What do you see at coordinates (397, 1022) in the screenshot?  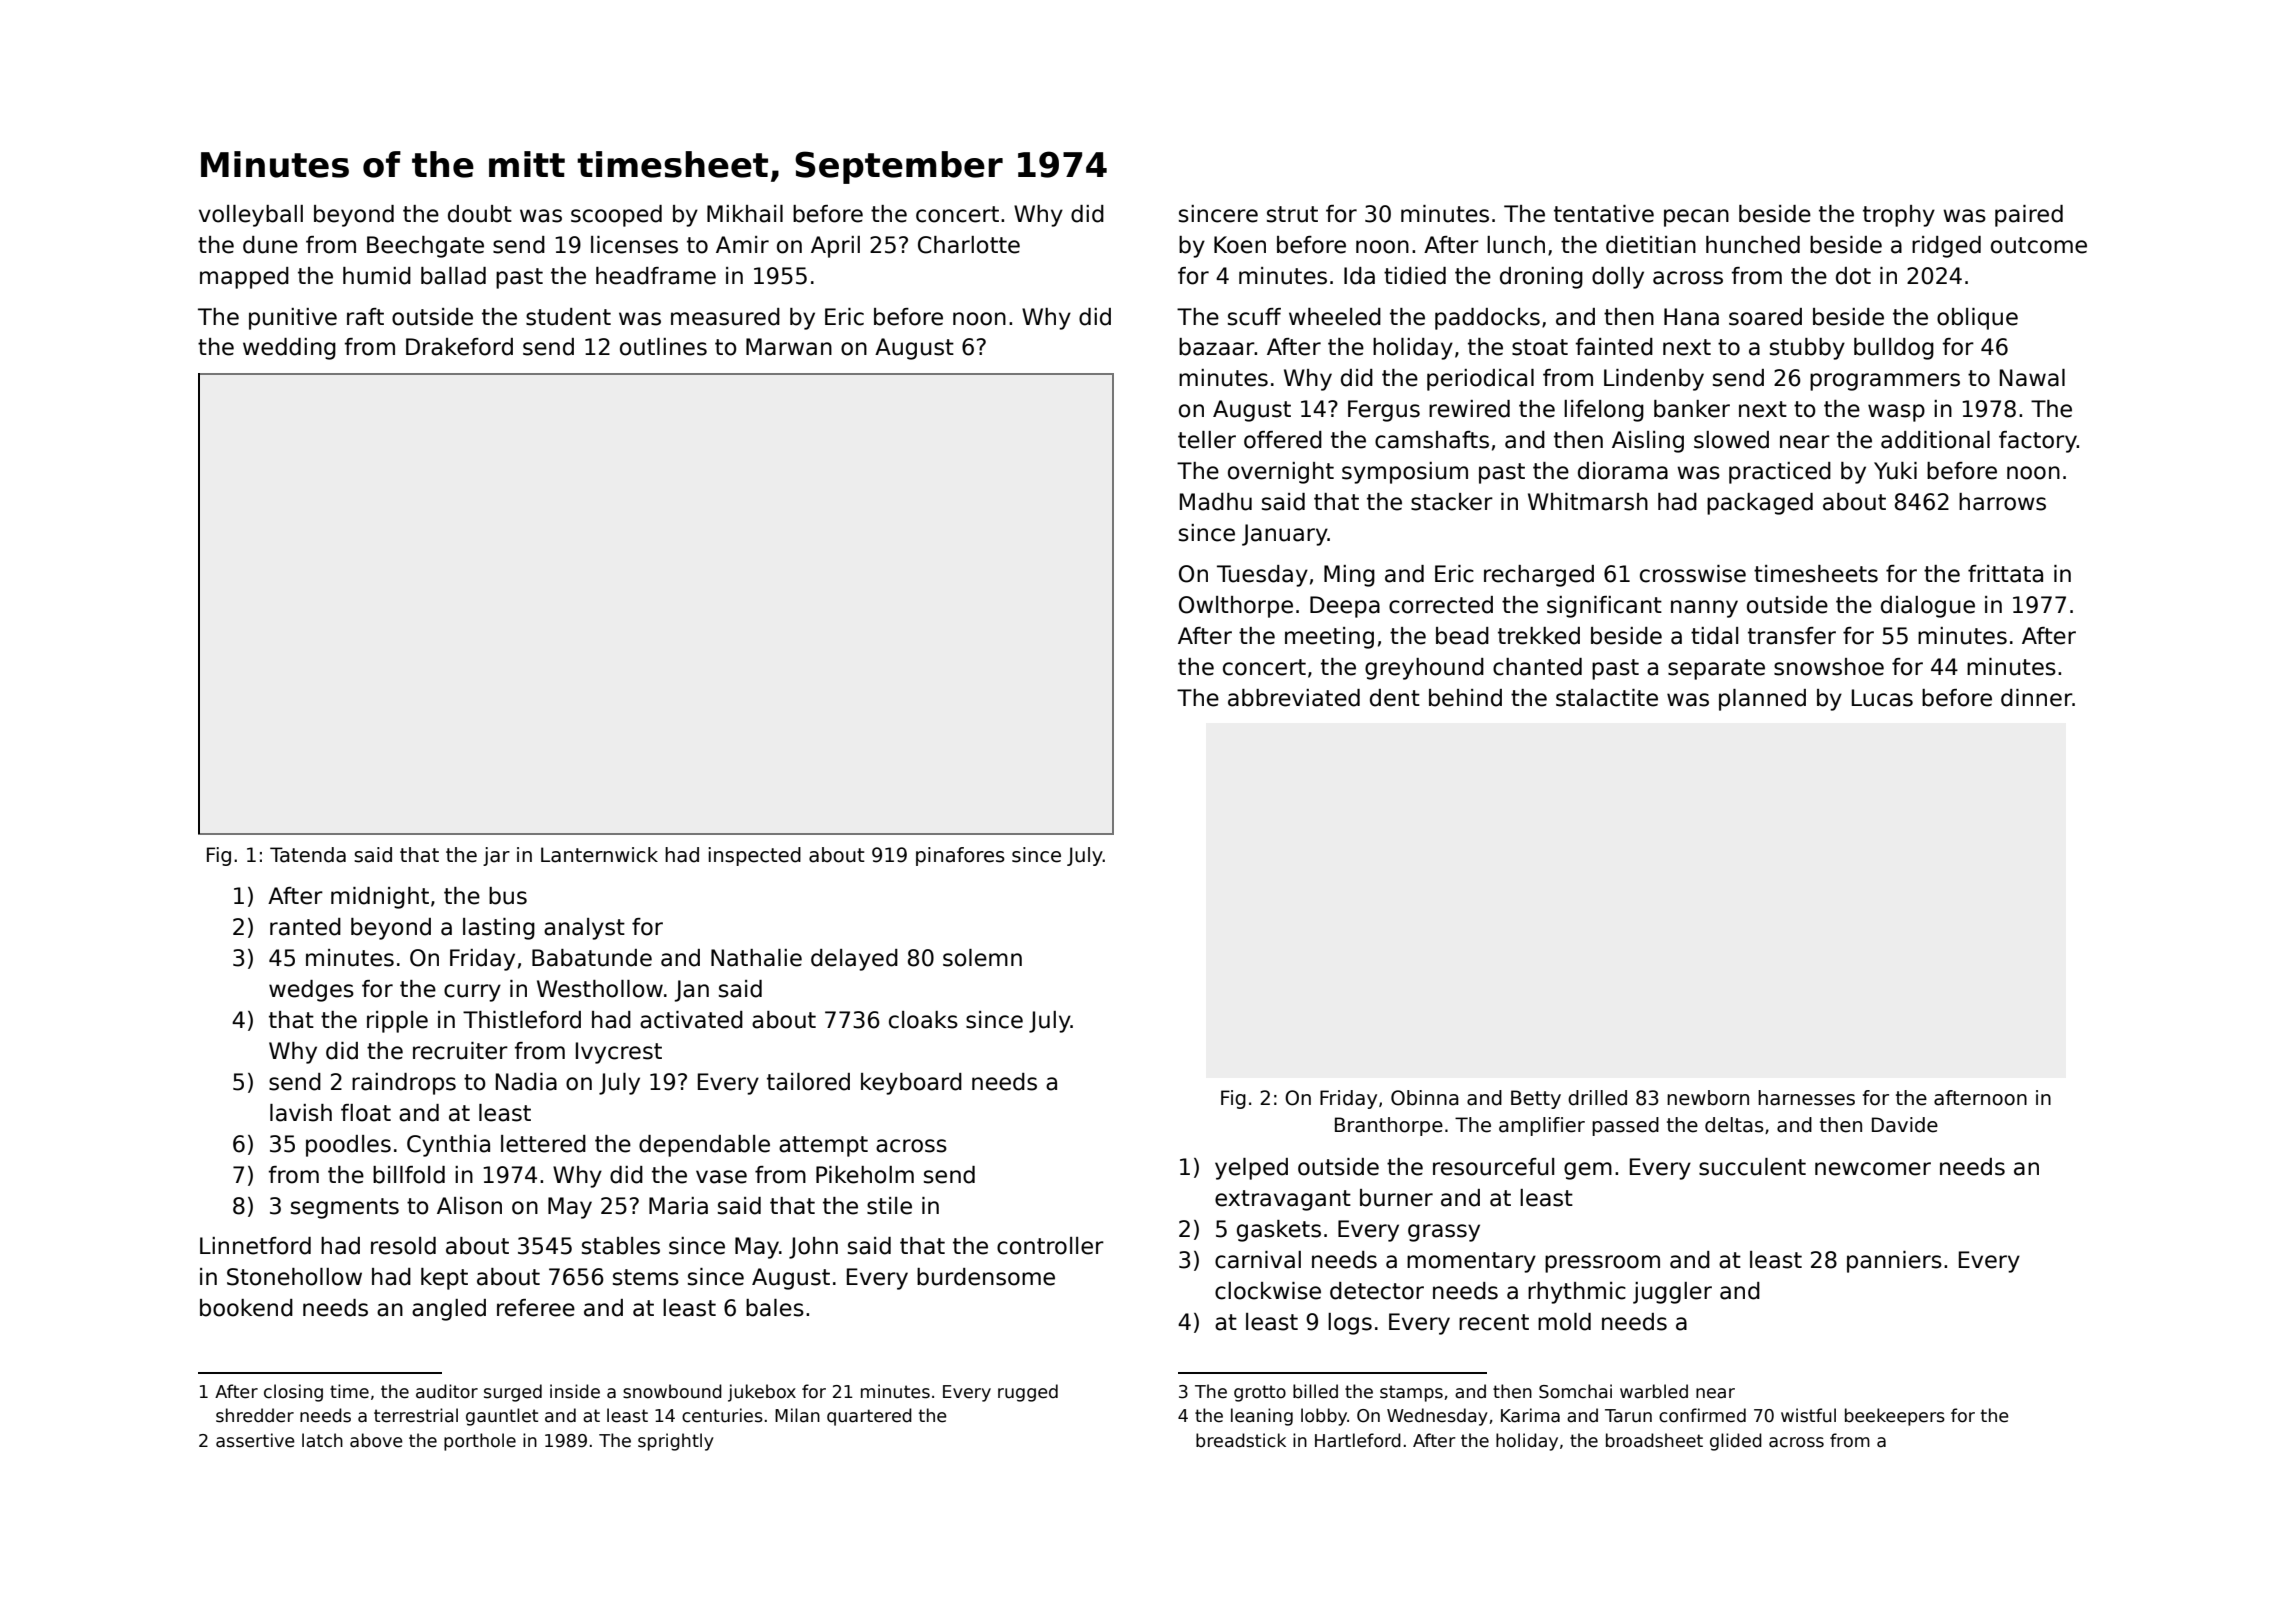 I see `ripple` at bounding box center [397, 1022].
